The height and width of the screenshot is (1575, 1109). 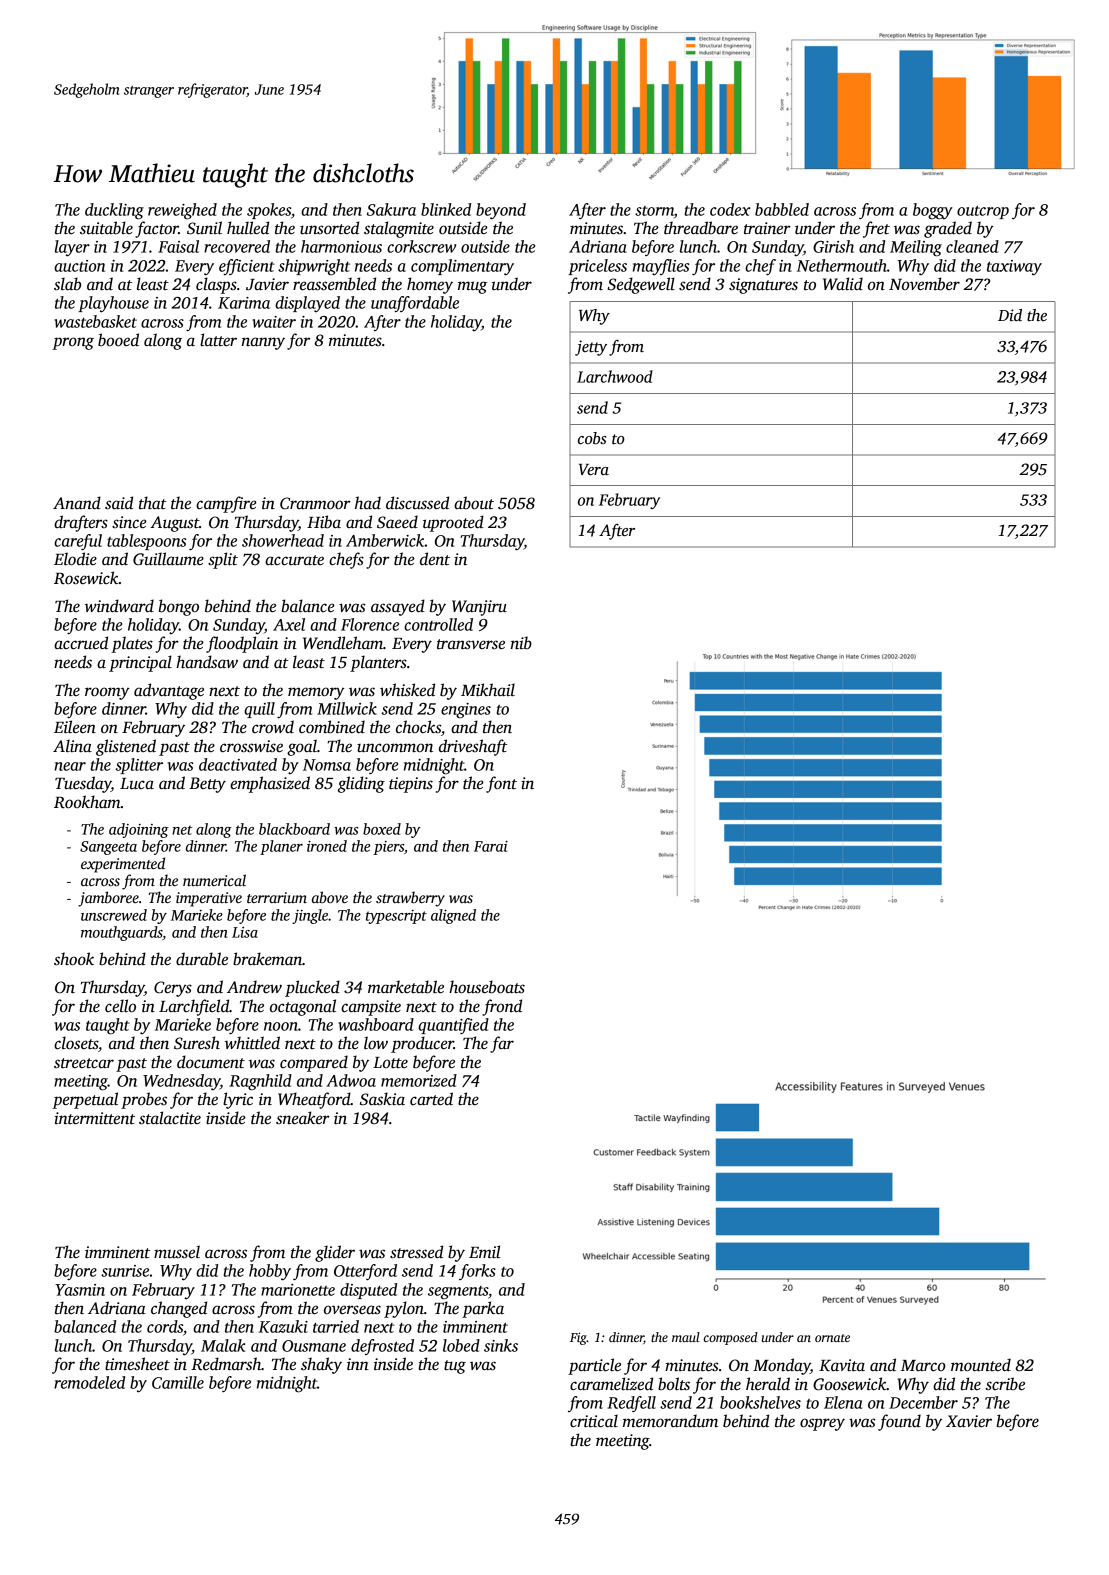 What do you see at coordinates (466, 711) in the screenshot?
I see `engines` at bounding box center [466, 711].
